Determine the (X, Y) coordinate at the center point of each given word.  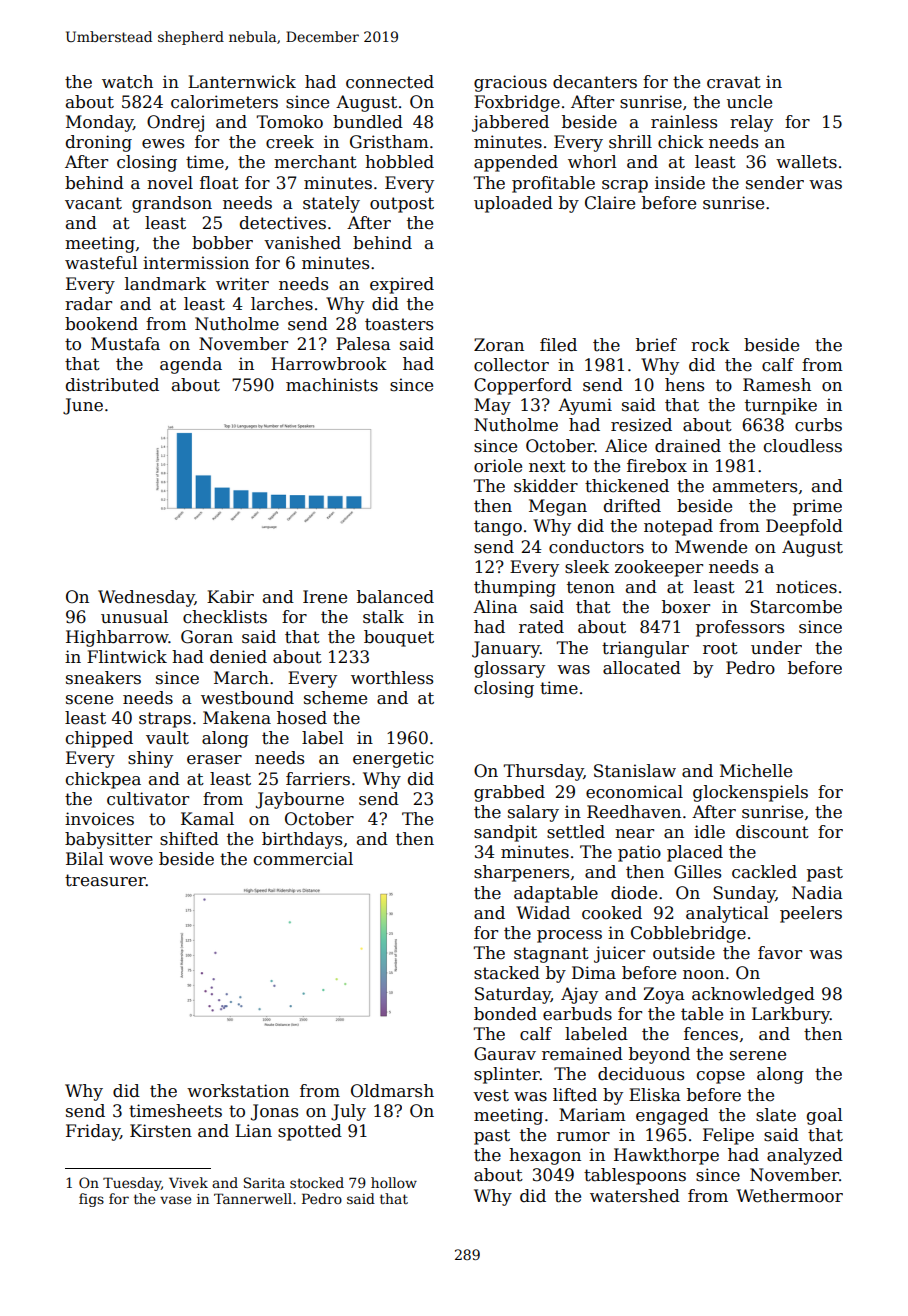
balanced (395, 597)
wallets (806, 162)
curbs (818, 425)
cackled (764, 872)
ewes (163, 144)
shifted (189, 839)
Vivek (188, 1182)
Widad (543, 913)
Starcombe (796, 607)
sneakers (103, 678)
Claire (610, 203)
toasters (399, 324)
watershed (635, 1196)
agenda (191, 365)
